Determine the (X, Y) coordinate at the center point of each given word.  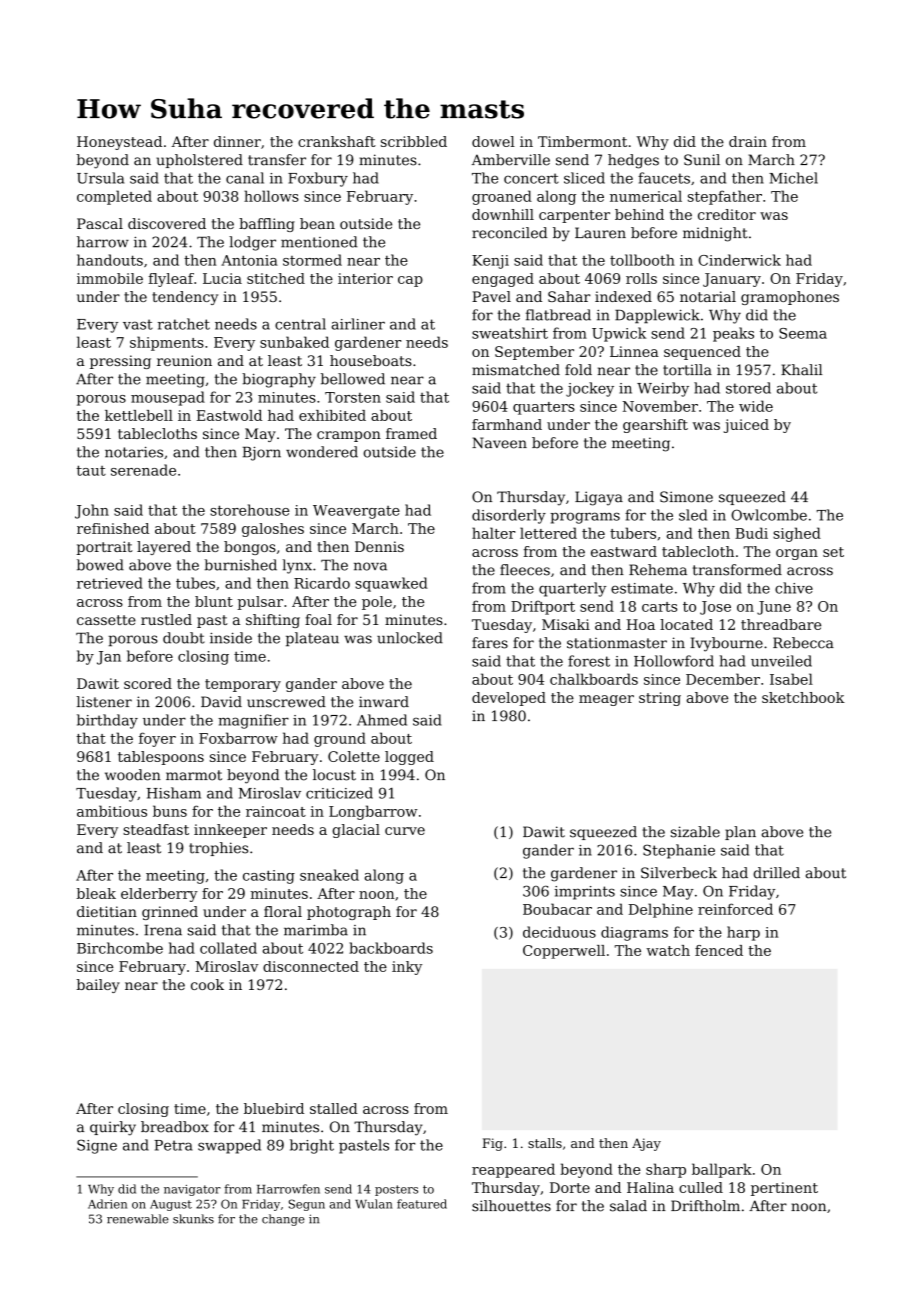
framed (411, 433)
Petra (173, 1145)
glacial (356, 831)
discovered (167, 223)
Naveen (499, 443)
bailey (98, 986)
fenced (719, 950)
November (660, 406)
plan (740, 833)
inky (407, 968)
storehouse (249, 510)
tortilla (687, 370)
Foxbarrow (238, 738)
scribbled (414, 141)
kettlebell (139, 415)
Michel (793, 178)
